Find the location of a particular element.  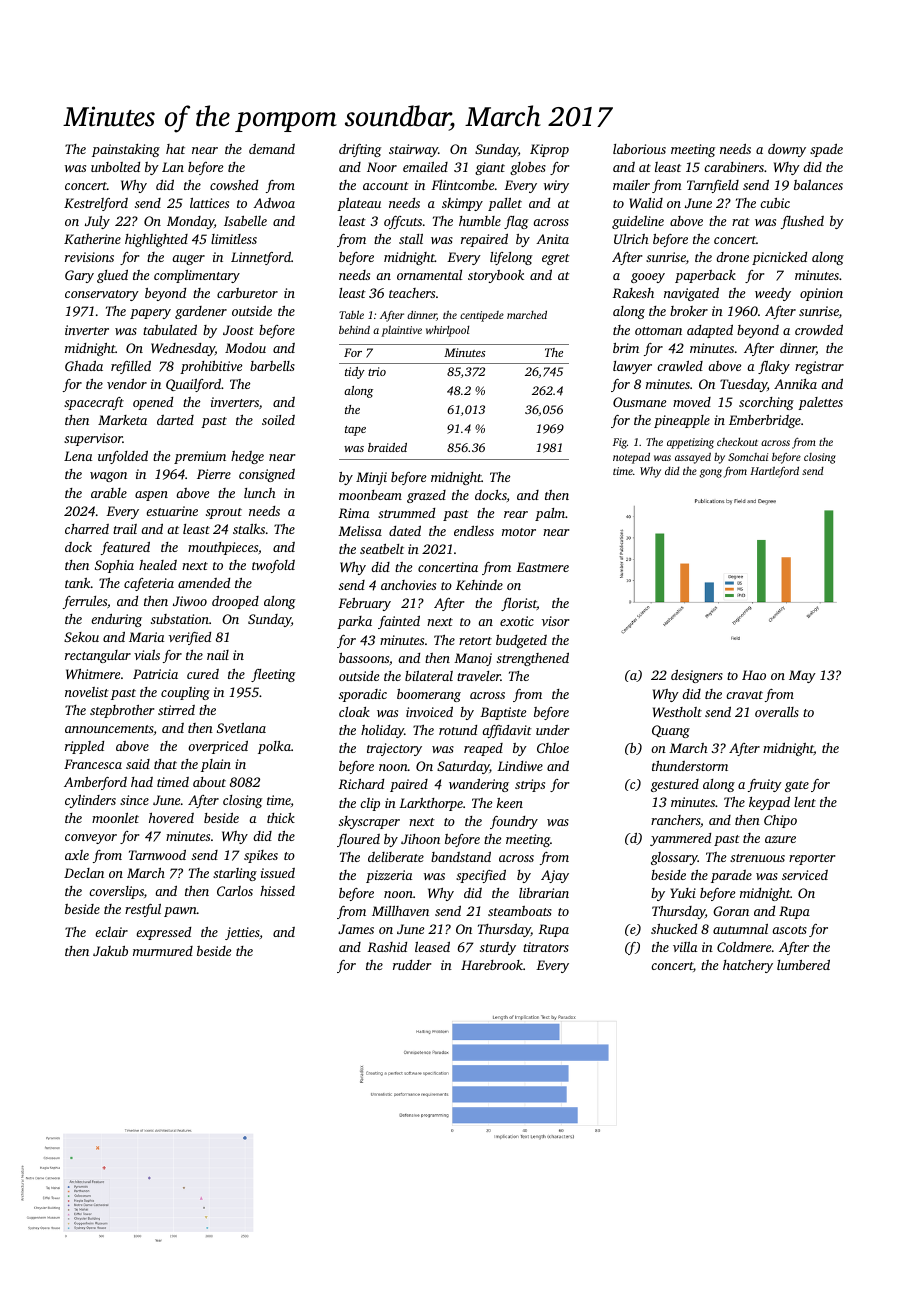

conveyor is located at coordinates (91, 839).
